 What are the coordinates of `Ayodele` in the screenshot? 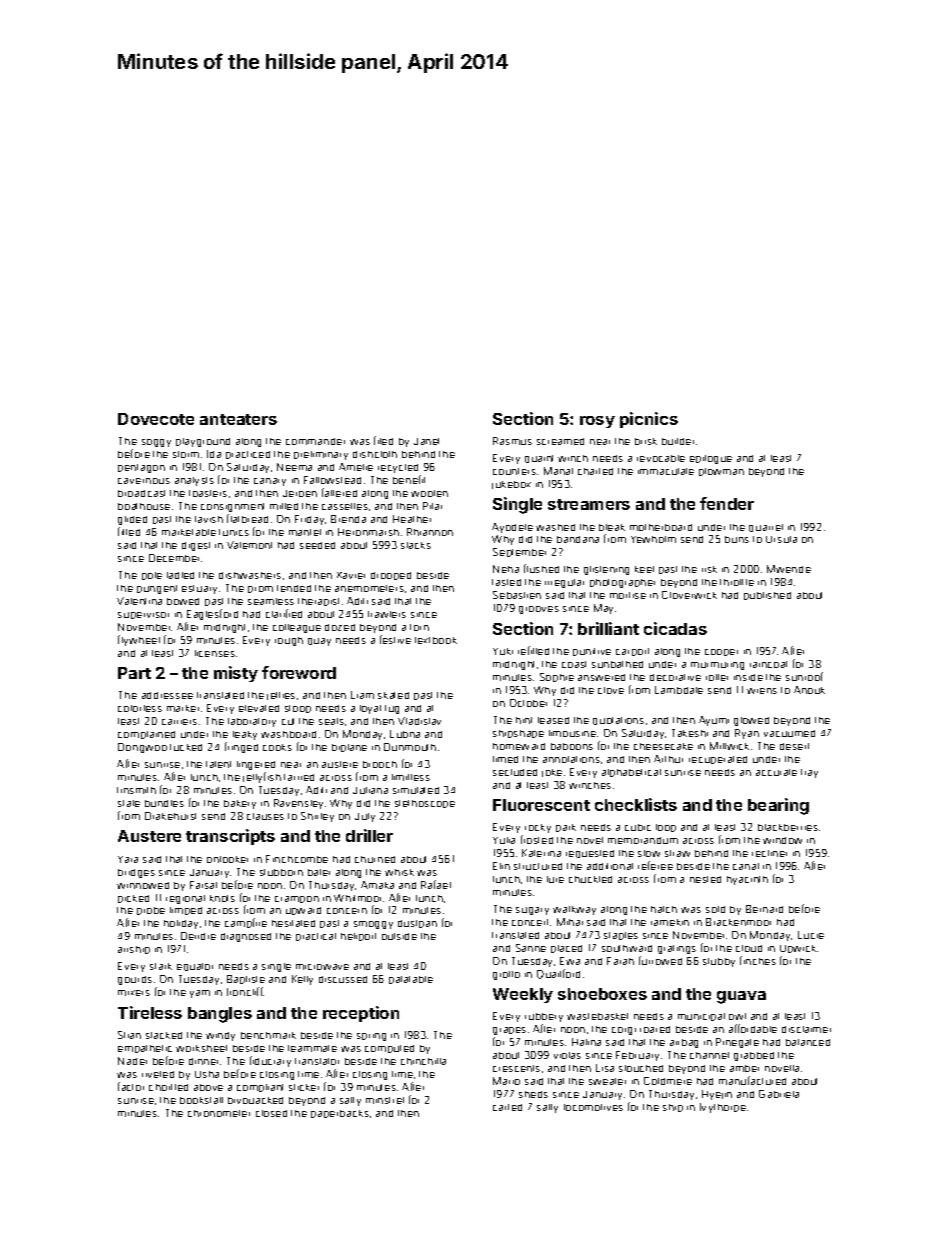 It's located at (512, 528).
